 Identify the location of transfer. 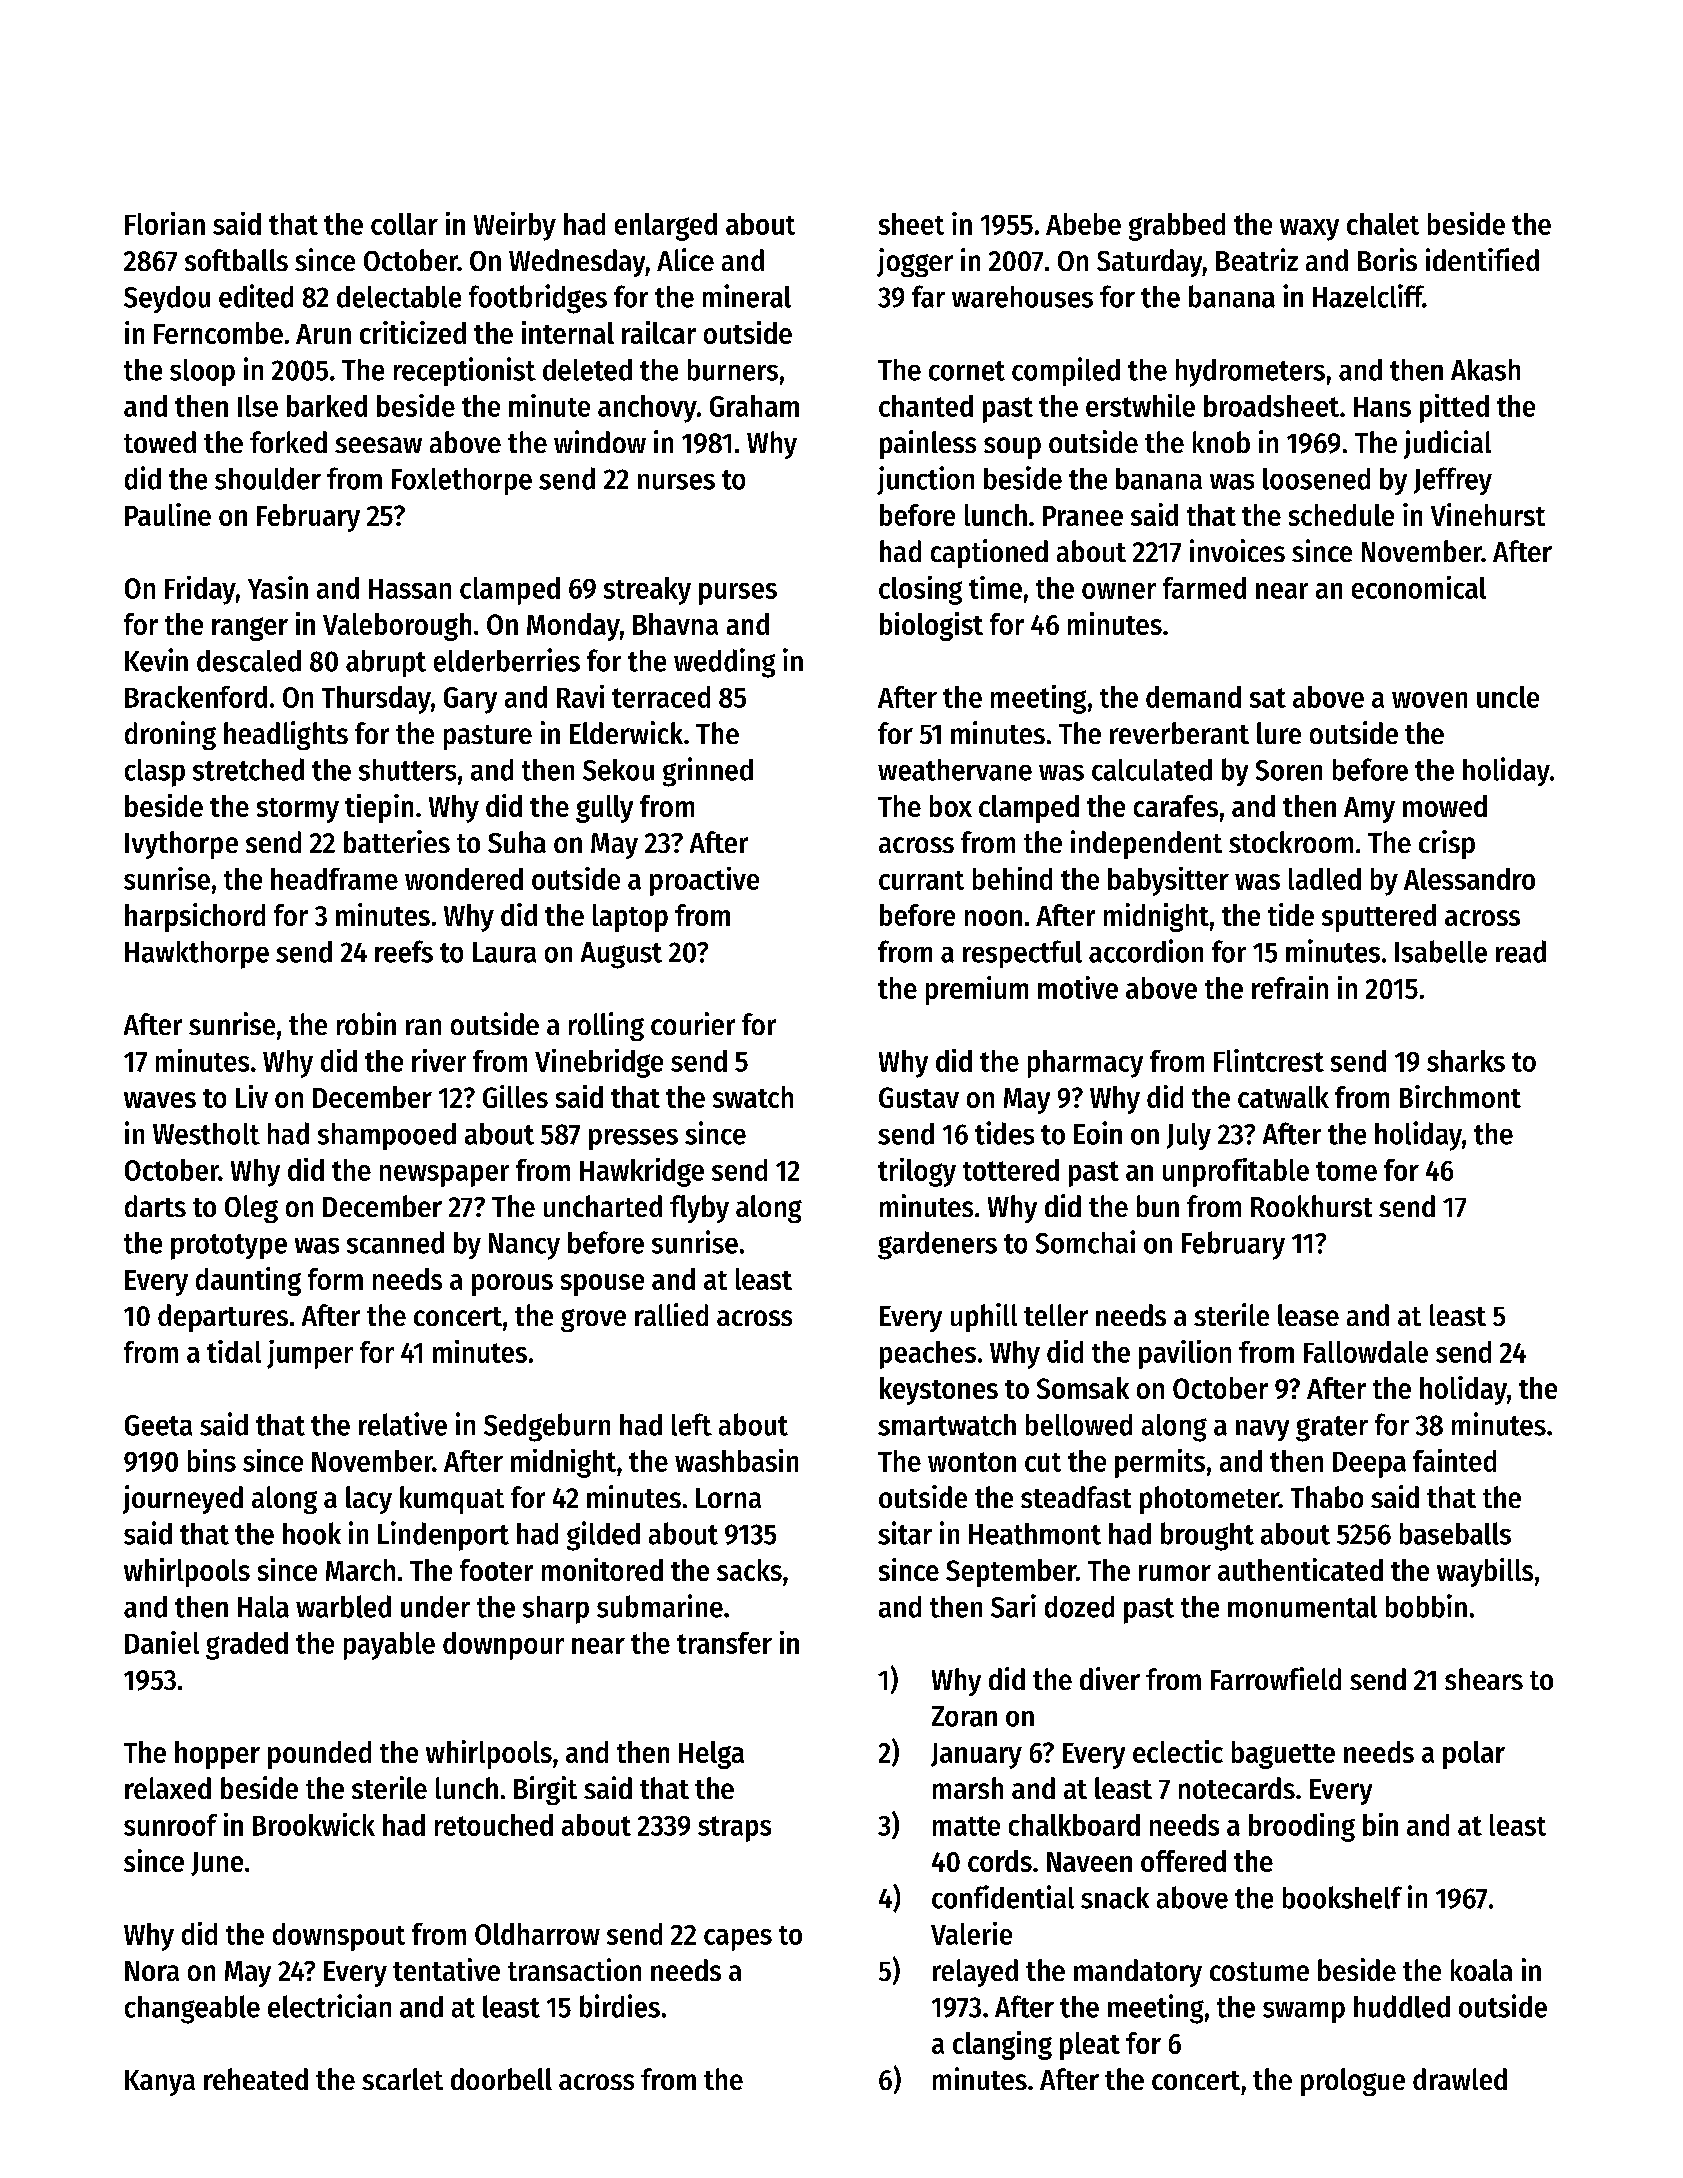
(724, 1643).
